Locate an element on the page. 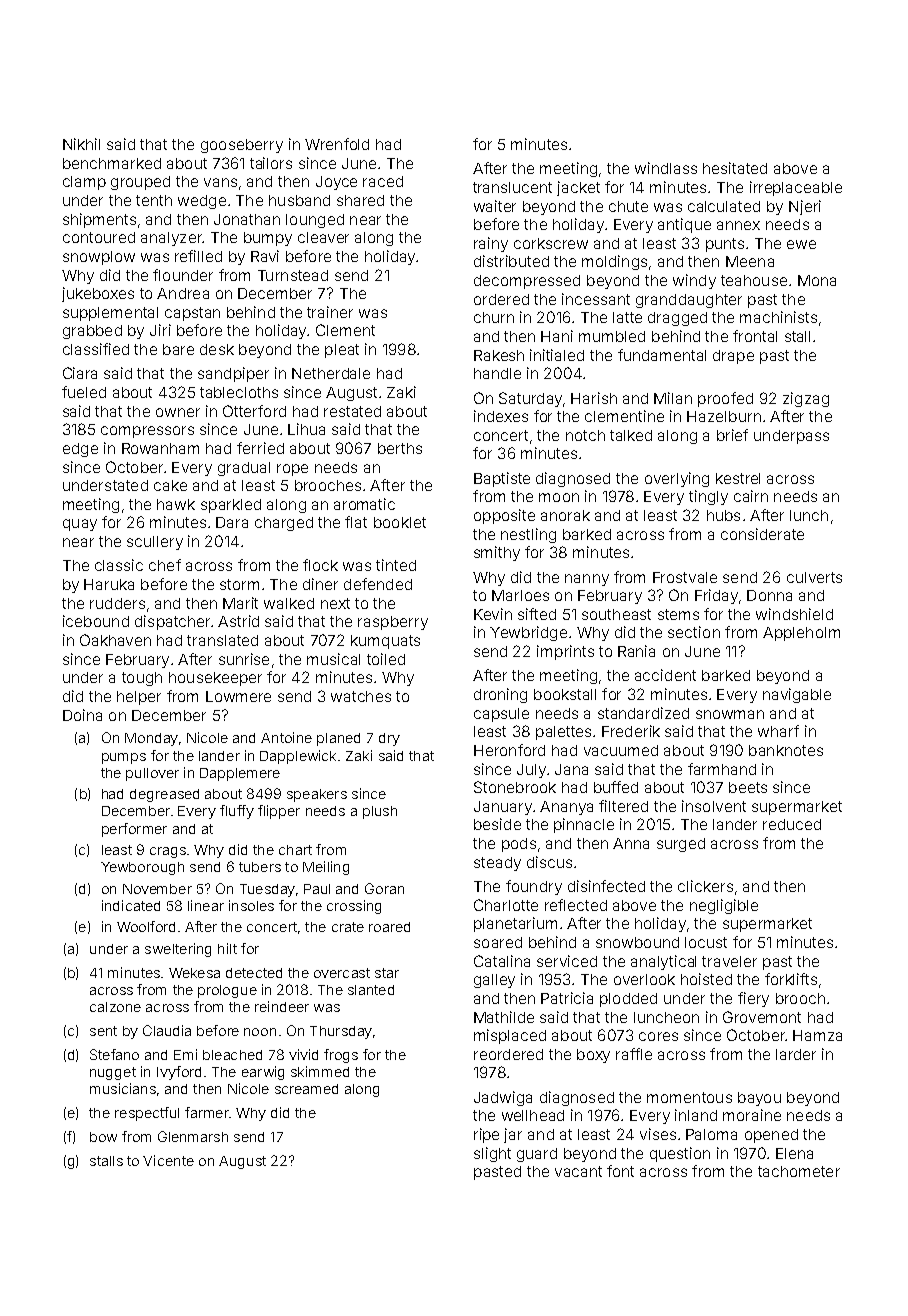 The width and height of the document is (908, 1316). disinfected is located at coordinates (606, 886).
